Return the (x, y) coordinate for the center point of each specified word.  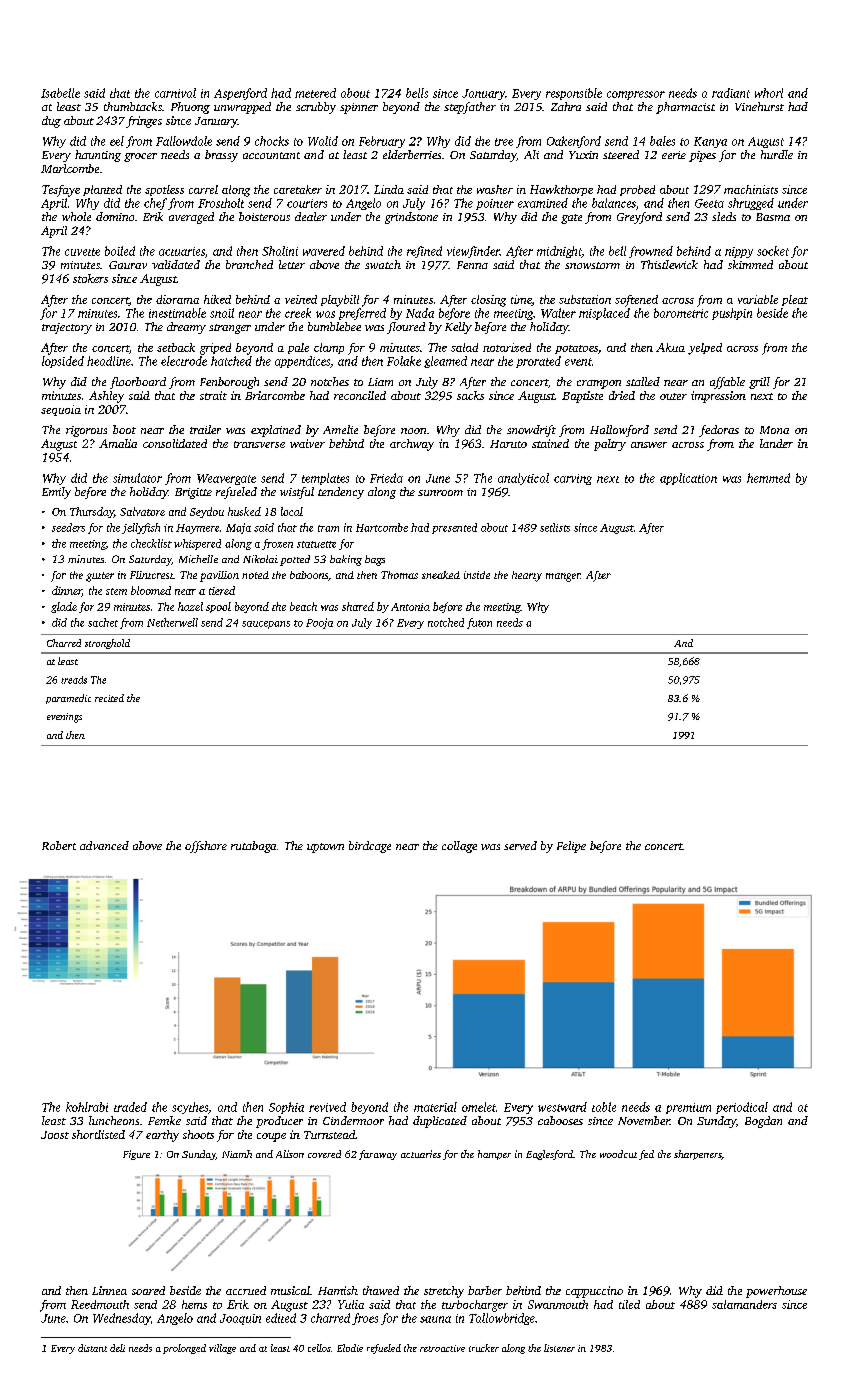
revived (327, 1107)
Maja (238, 528)
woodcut (618, 1154)
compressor (636, 95)
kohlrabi (87, 1107)
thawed (381, 1290)
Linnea (109, 1290)
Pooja (319, 623)
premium (688, 1108)
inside (477, 575)
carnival (175, 93)
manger (563, 577)
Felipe (571, 847)
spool (218, 607)
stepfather (470, 108)
